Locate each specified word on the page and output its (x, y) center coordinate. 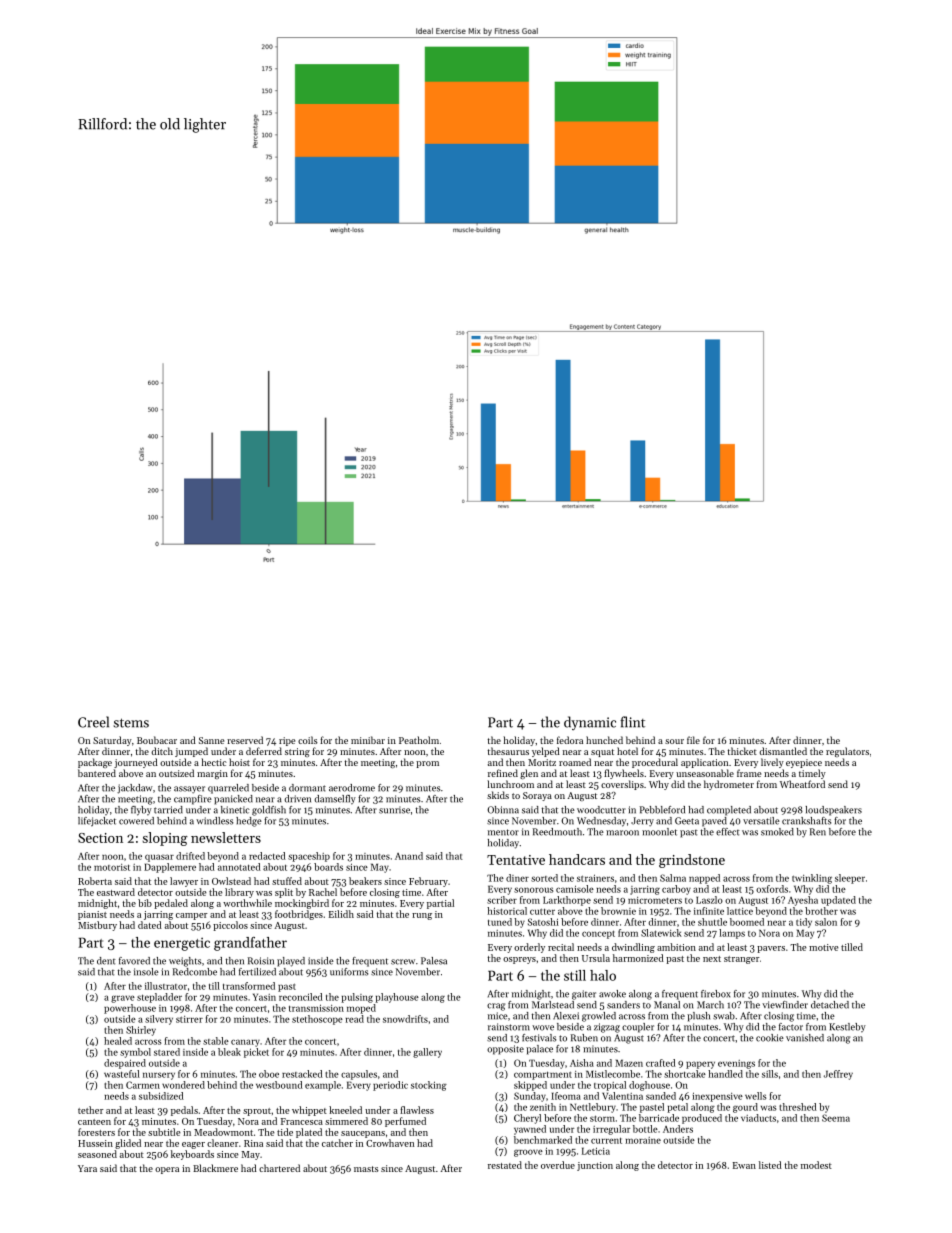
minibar (368, 740)
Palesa (434, 961)
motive (824, 947)
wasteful (122, 1074)
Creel (93, 722)
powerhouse (130, 1009)
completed (729, 811)
